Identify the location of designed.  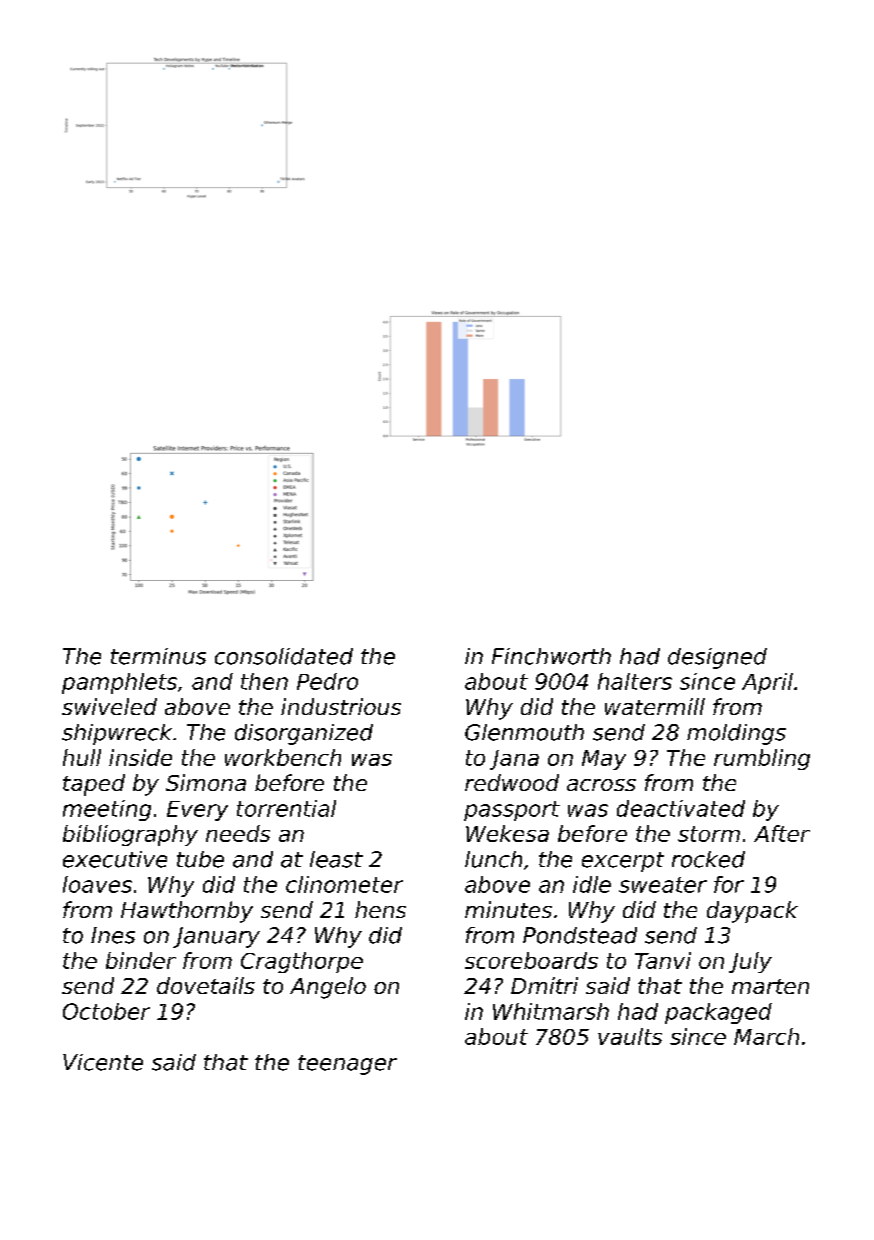
(717, 658).
